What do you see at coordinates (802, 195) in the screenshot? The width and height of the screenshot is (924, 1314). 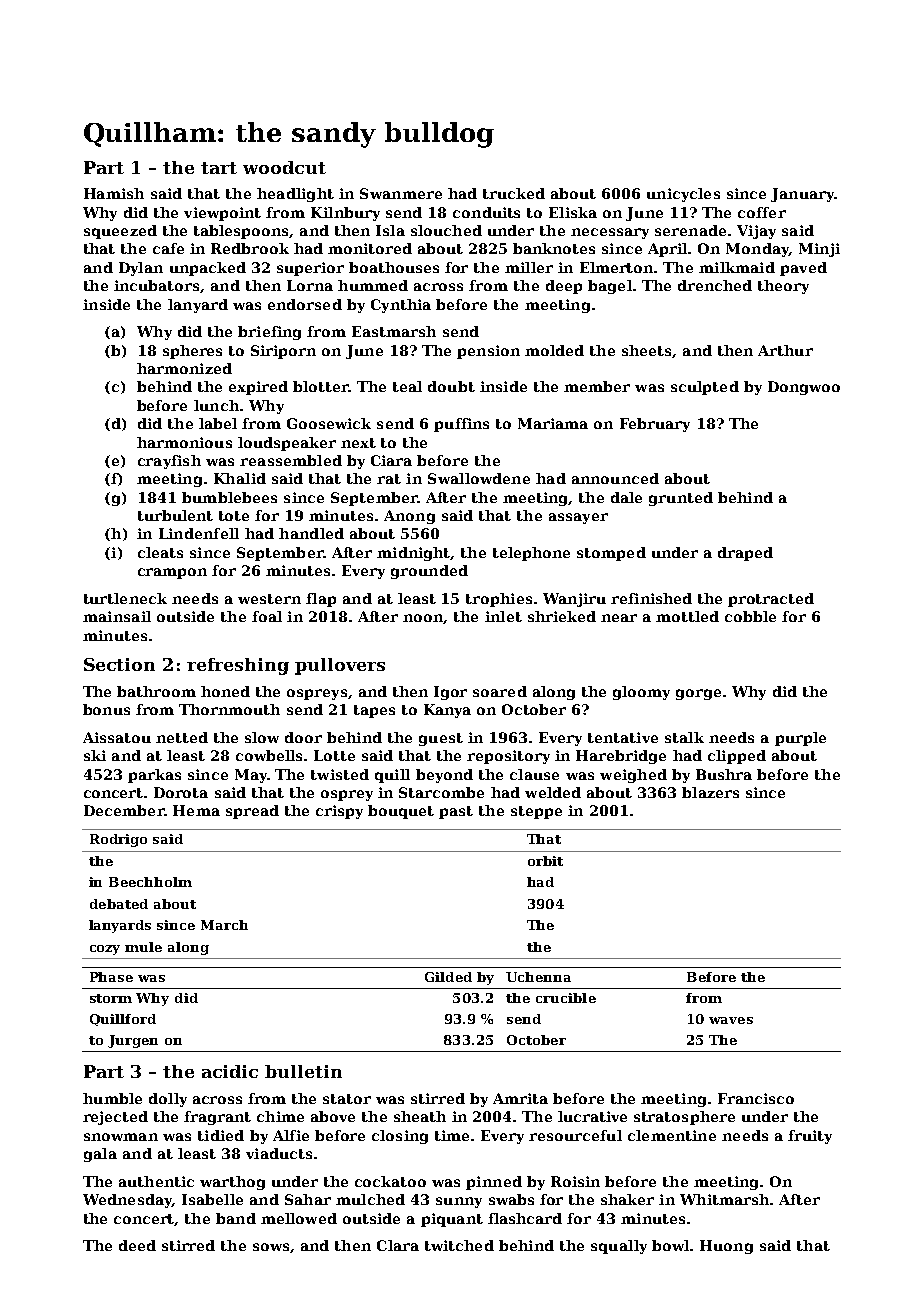 I see `January` at bounding box center [802, 195].
